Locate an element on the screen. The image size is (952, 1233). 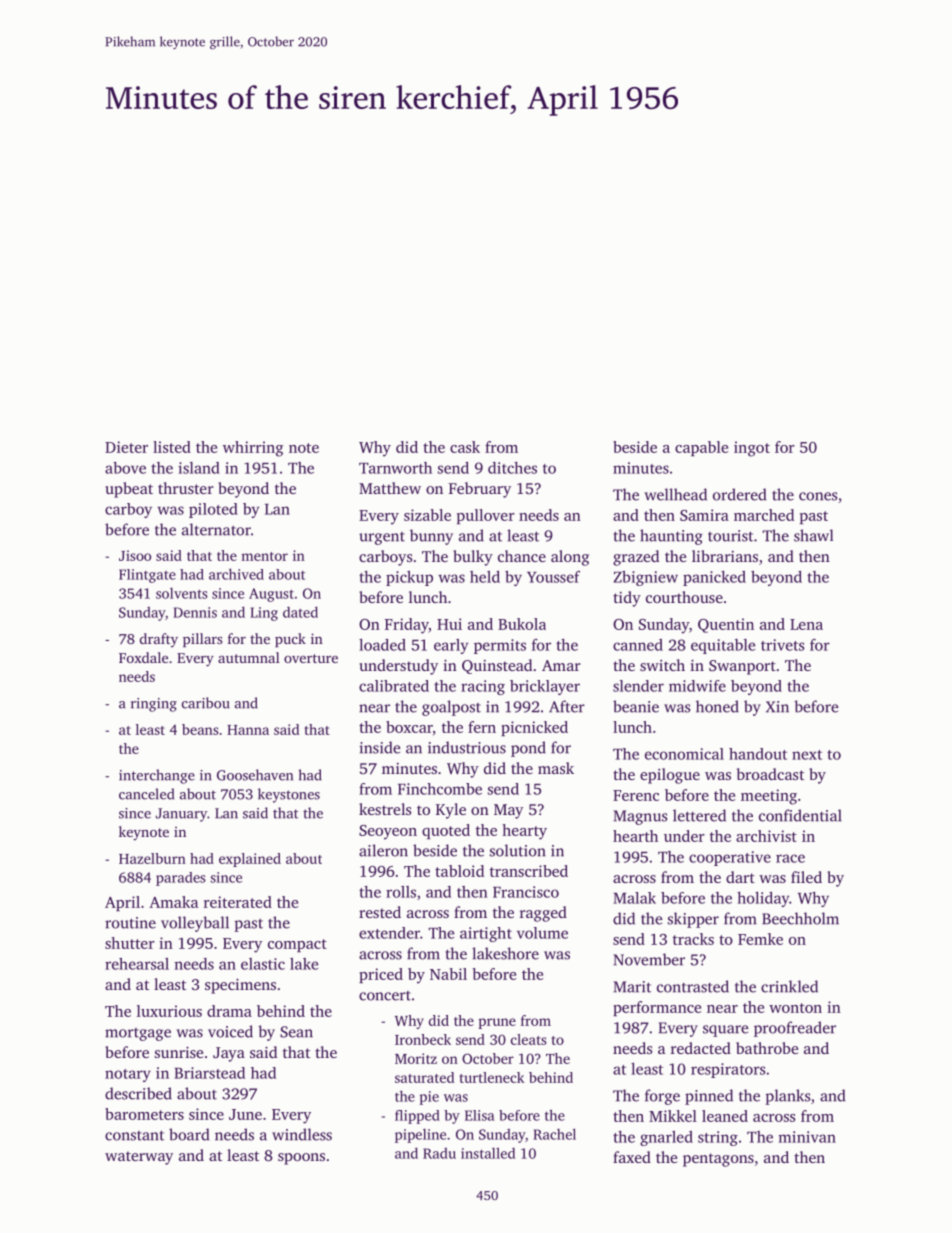
Goosehaven is located at coordinates (255, 775).
